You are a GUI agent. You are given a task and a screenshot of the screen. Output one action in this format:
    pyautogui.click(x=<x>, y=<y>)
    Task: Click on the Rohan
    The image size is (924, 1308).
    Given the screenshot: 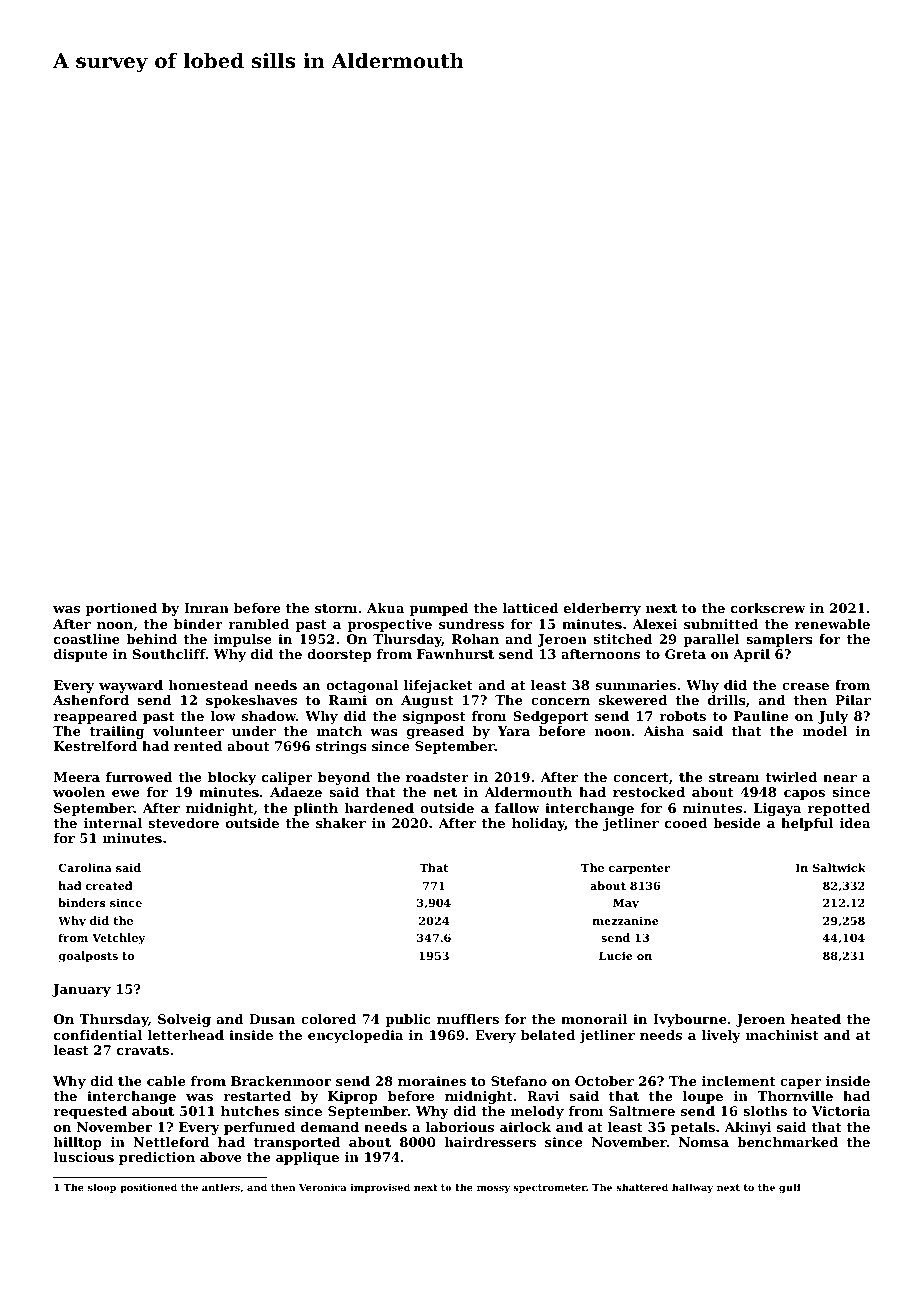 What is the action you would take?
    pyautogui.click(x=475, y=639)
